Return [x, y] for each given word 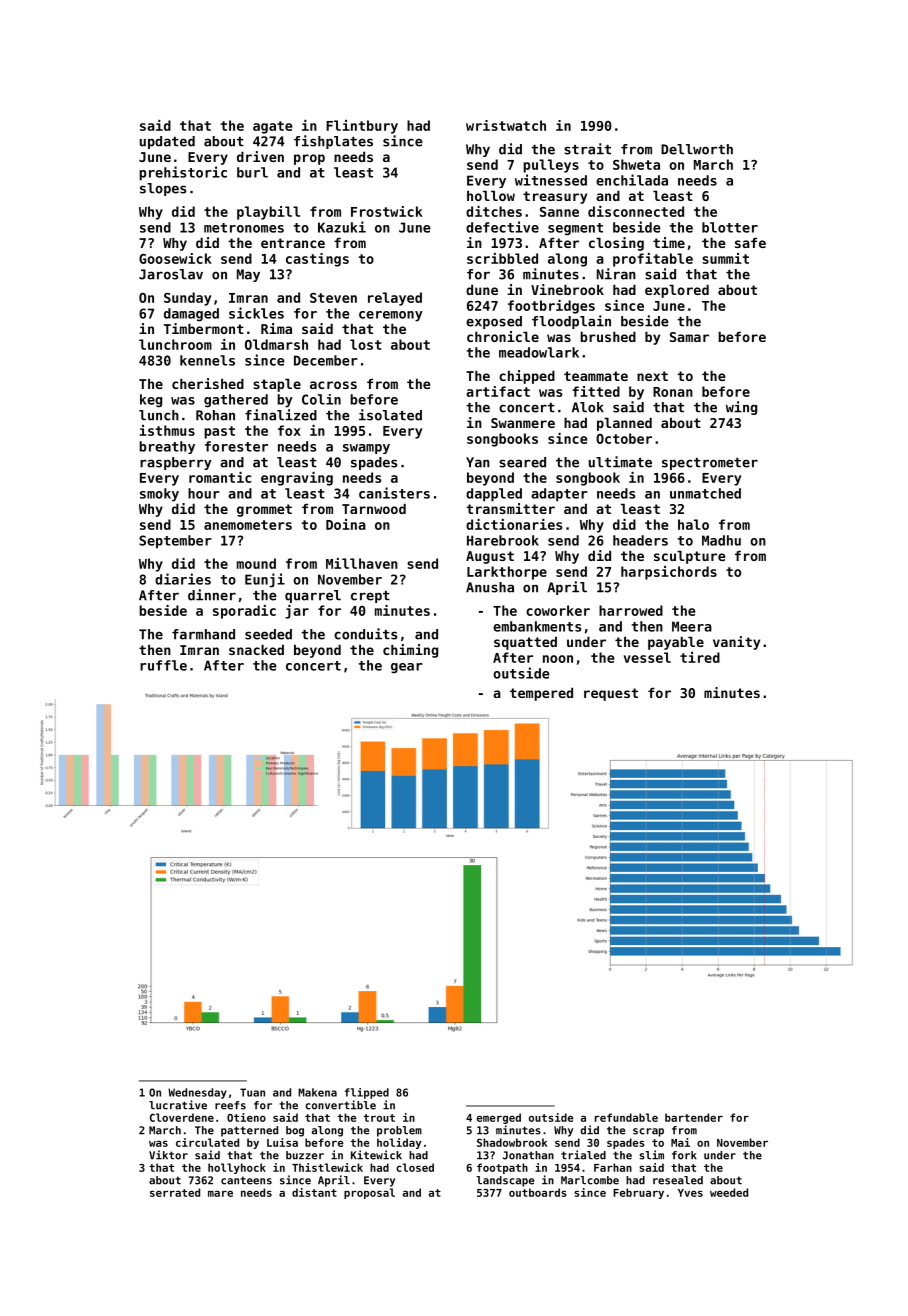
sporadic [244, 612]
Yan [478, 462]
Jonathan [528, 1155]
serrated [175, 1192]
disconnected [636, 211]
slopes [163, 189]
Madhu [721, 540]
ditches [494, 211]
